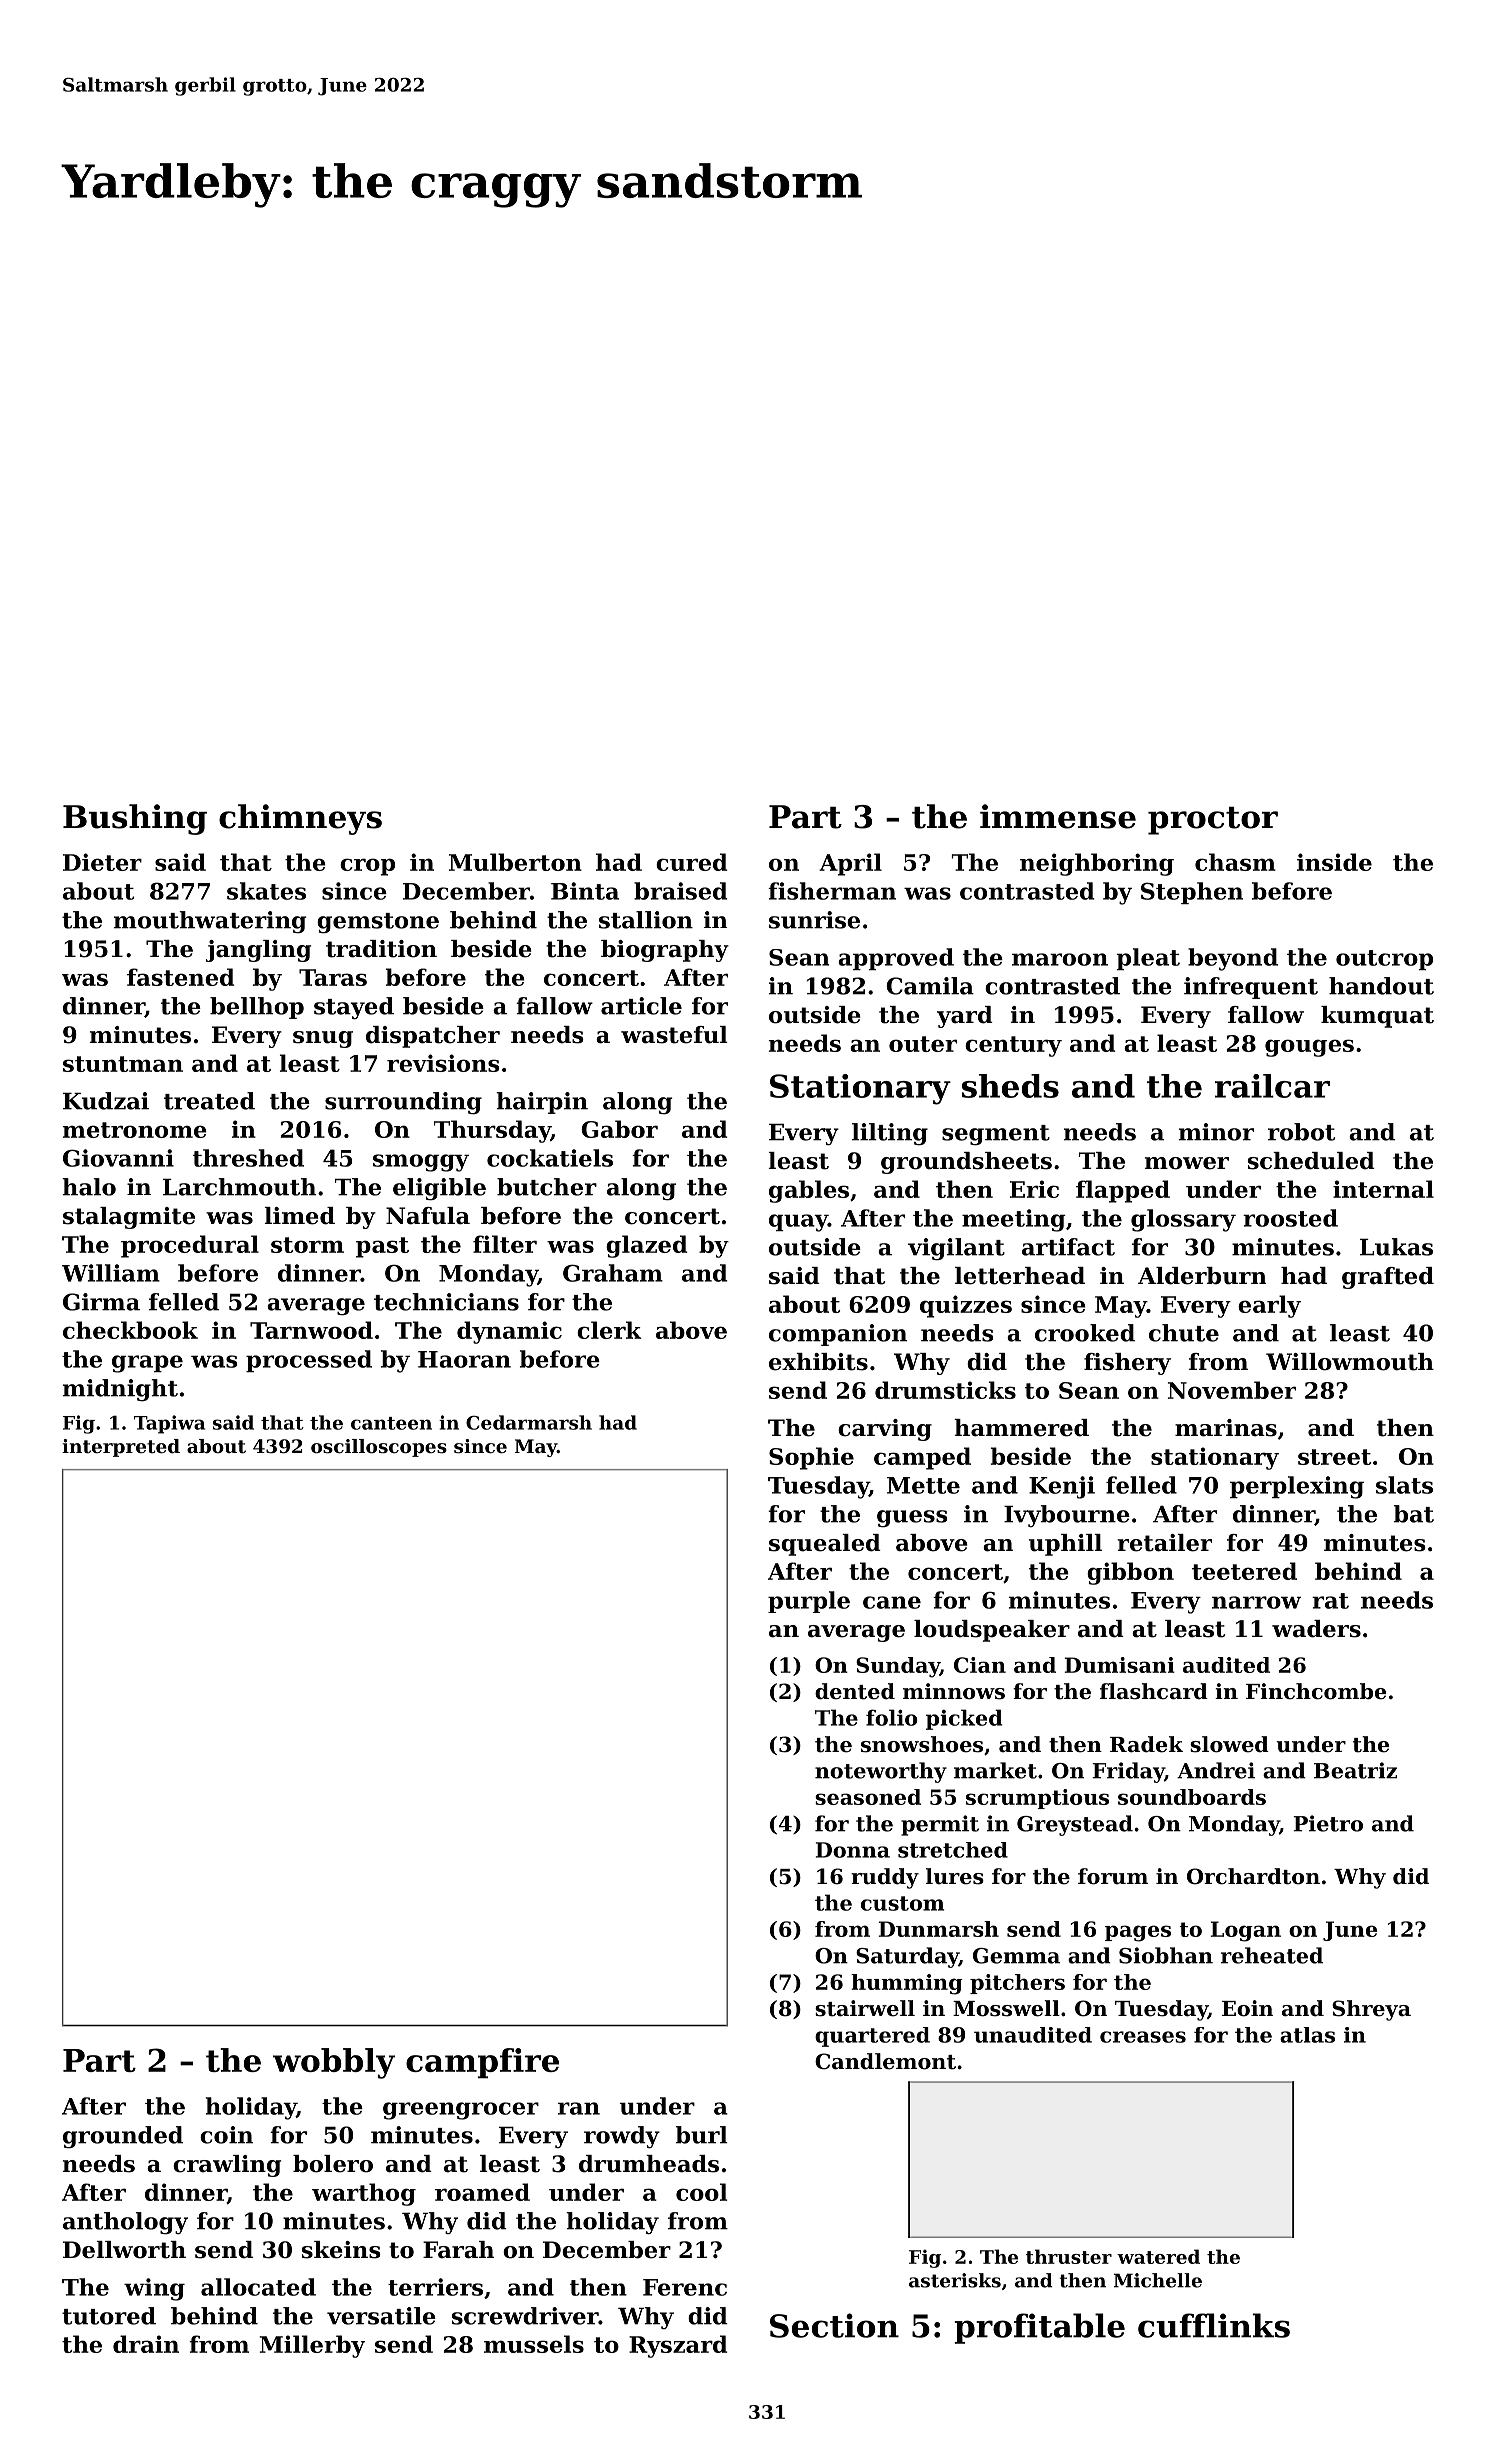  I want to click on proctor, so click(1213, 821).
